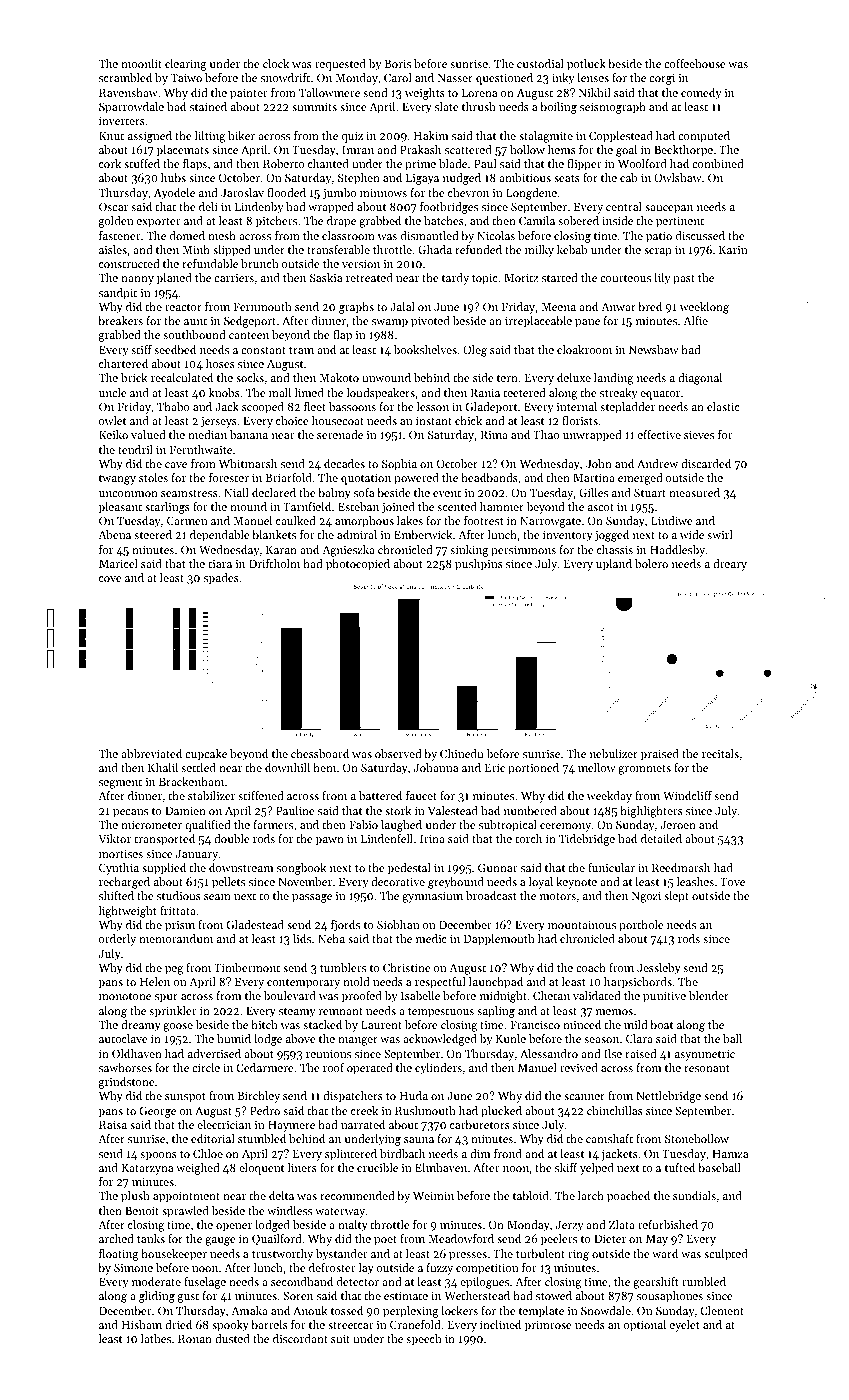 This image has width=849, height=1400. I want to click on ambitious, so click(525, 177).
